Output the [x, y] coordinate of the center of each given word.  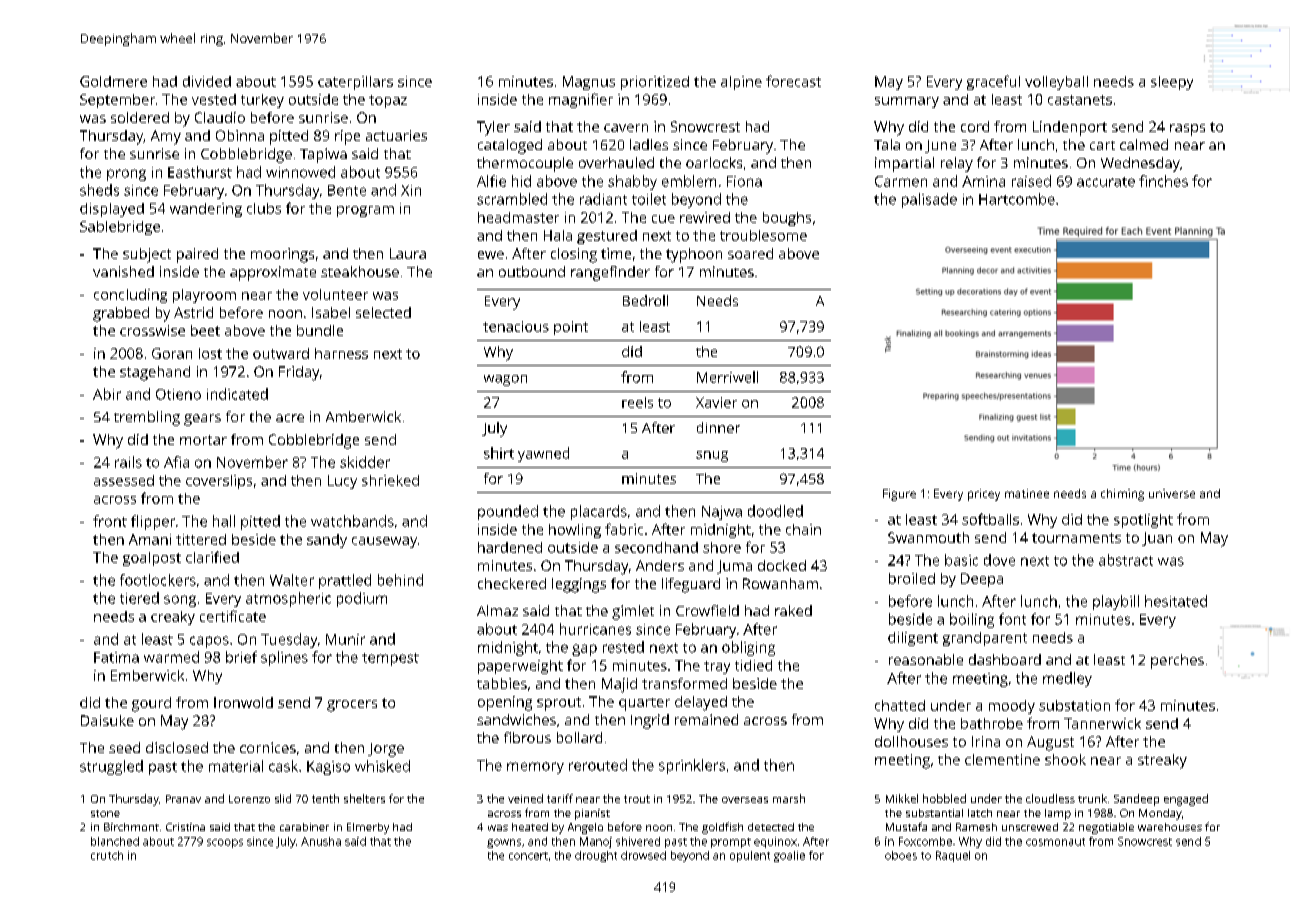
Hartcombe [1017, 199]
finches [1163, 181]
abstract [1126, 560]
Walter [292, 580]
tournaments [1076, 538]
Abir [107, 394]
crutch [107, 855]
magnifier [581, 100]
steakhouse [360, 271]
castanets [1080, 100]
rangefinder [610, 273]
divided [207, 81]
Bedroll [645, 300]
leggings [579, 585]
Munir [345, 639]
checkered [512, 583]
